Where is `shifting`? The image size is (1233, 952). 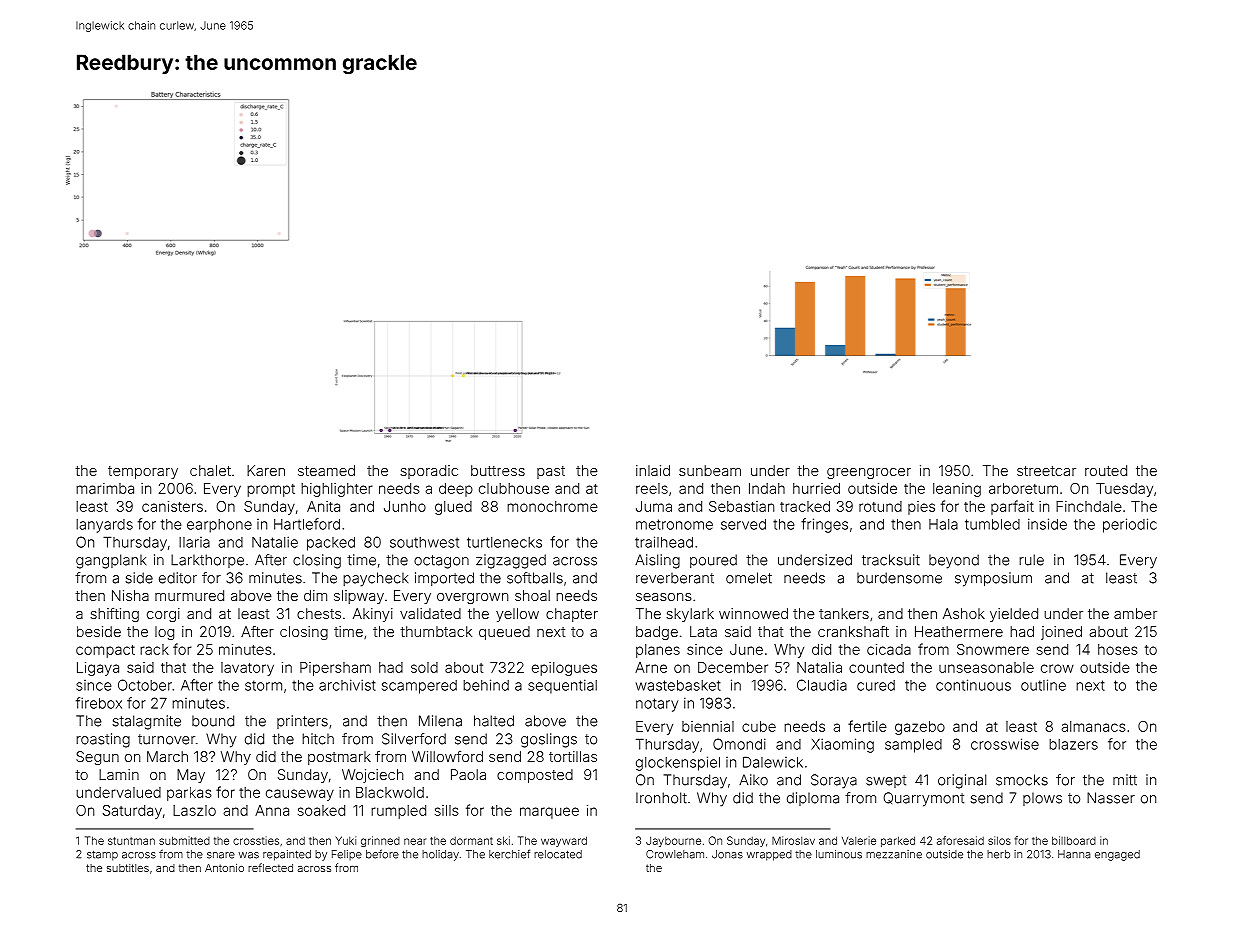
shifting is located at coordinates (114, 615).
